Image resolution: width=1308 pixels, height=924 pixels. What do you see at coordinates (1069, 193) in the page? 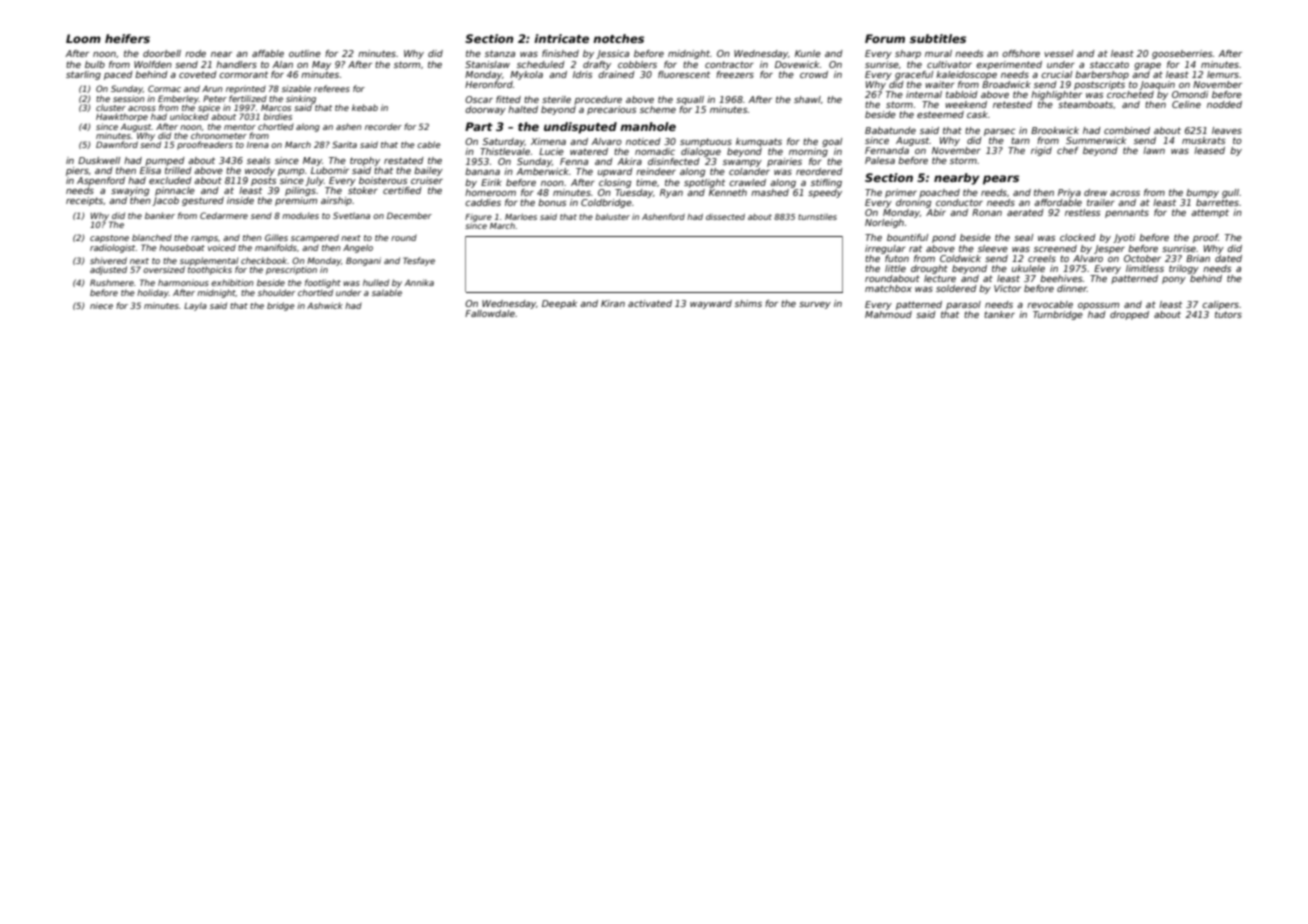
I see `Priya` at bounding box center [1069, 193].
